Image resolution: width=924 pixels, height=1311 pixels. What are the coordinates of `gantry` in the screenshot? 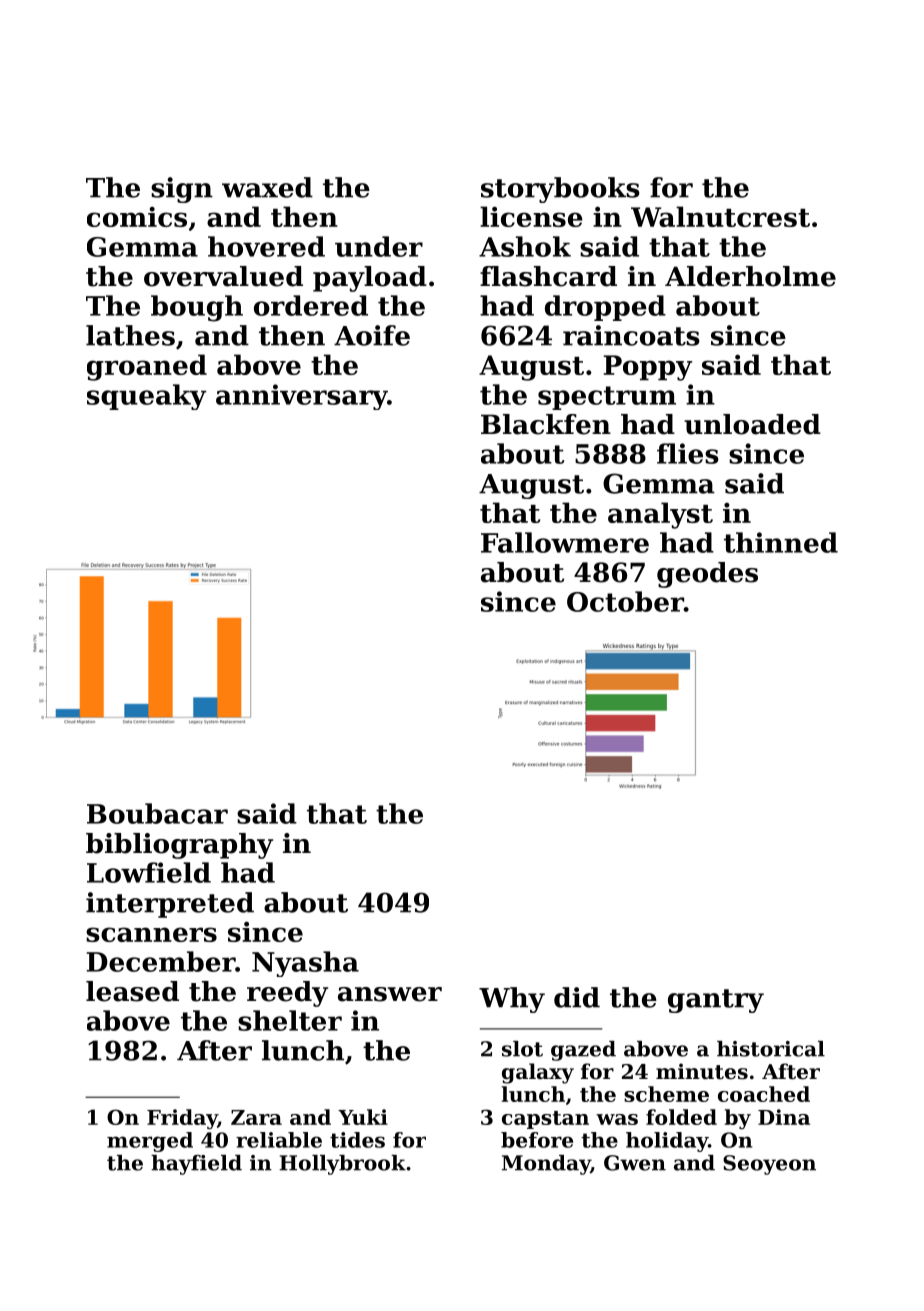 It's located at (716, 1001).
